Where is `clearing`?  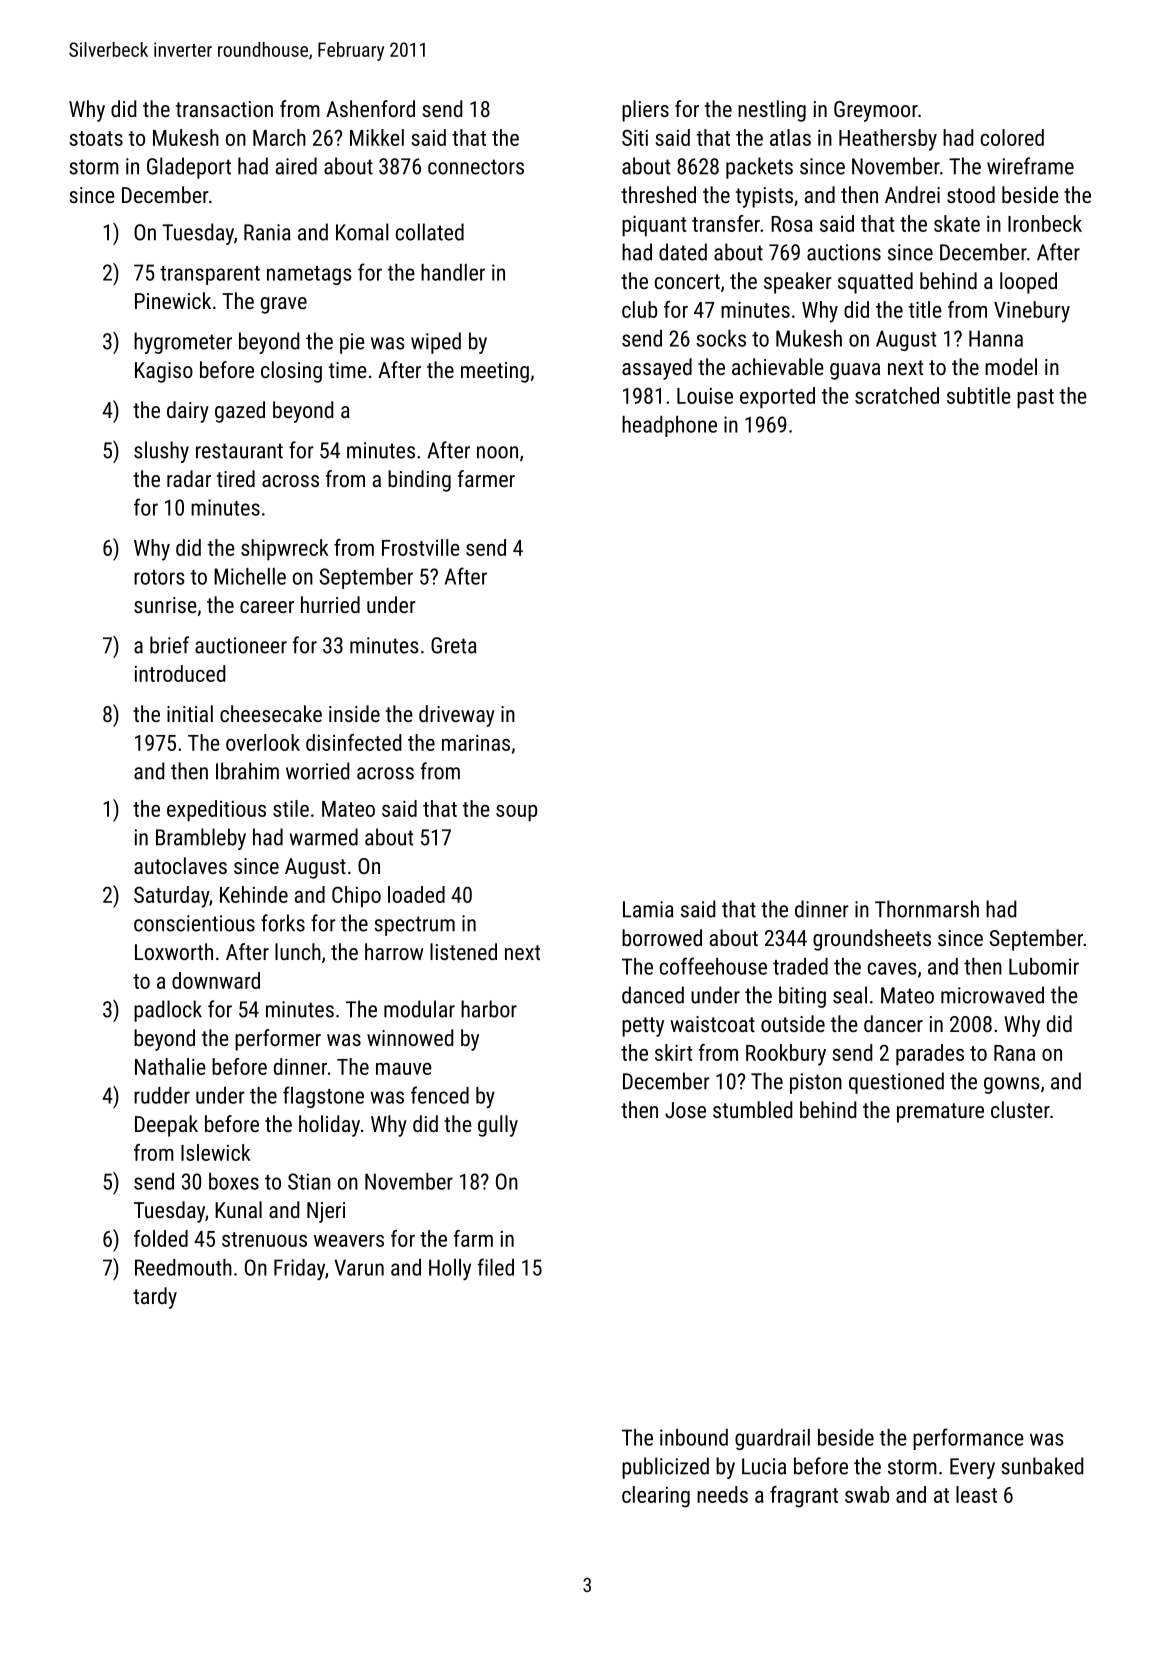 clearing is located at coordinates (656, 1497).
